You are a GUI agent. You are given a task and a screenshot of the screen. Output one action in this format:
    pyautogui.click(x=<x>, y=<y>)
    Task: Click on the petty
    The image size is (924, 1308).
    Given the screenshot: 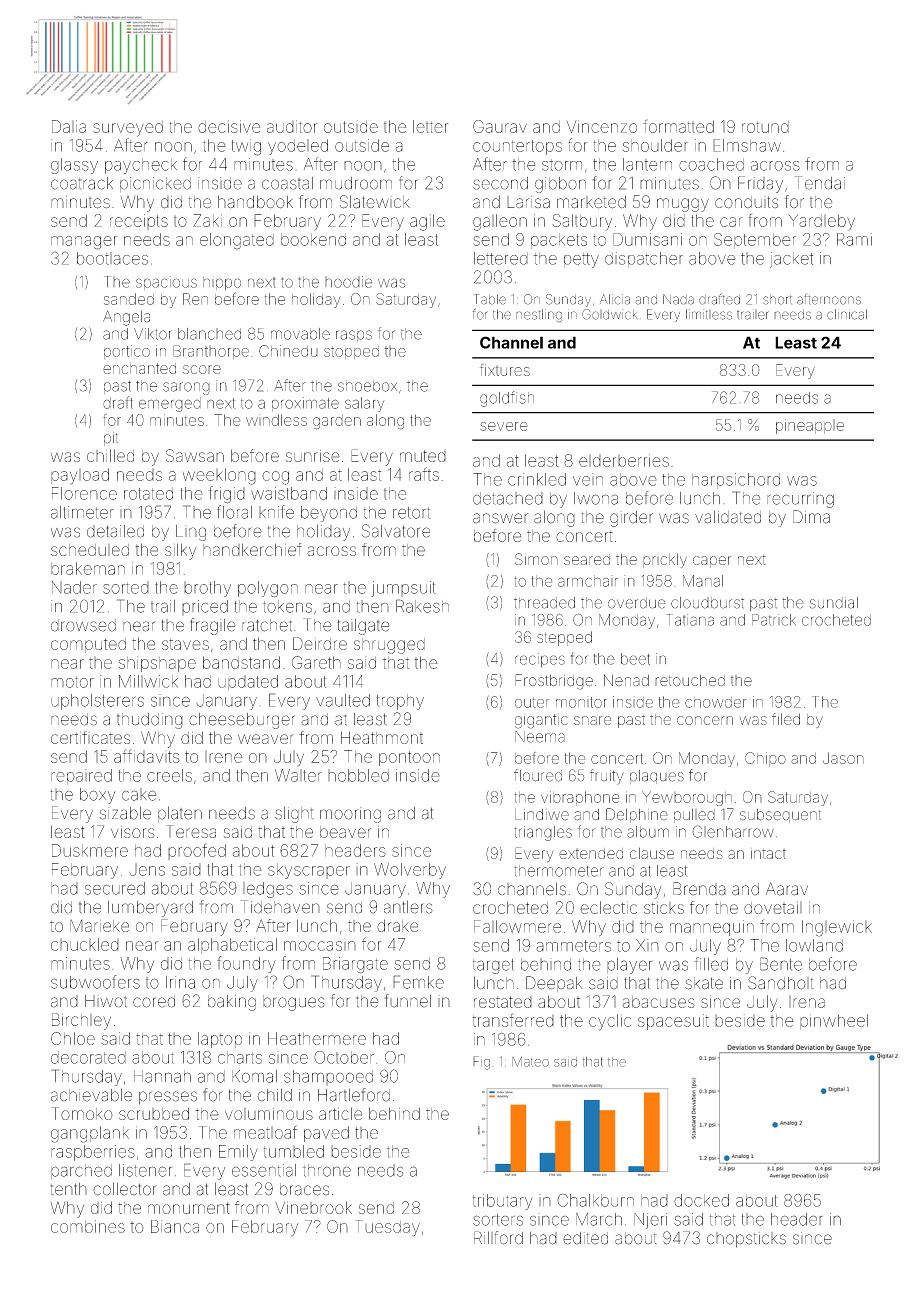 What is the action you would take?
    pyautogui.click(x=581, y=260)
